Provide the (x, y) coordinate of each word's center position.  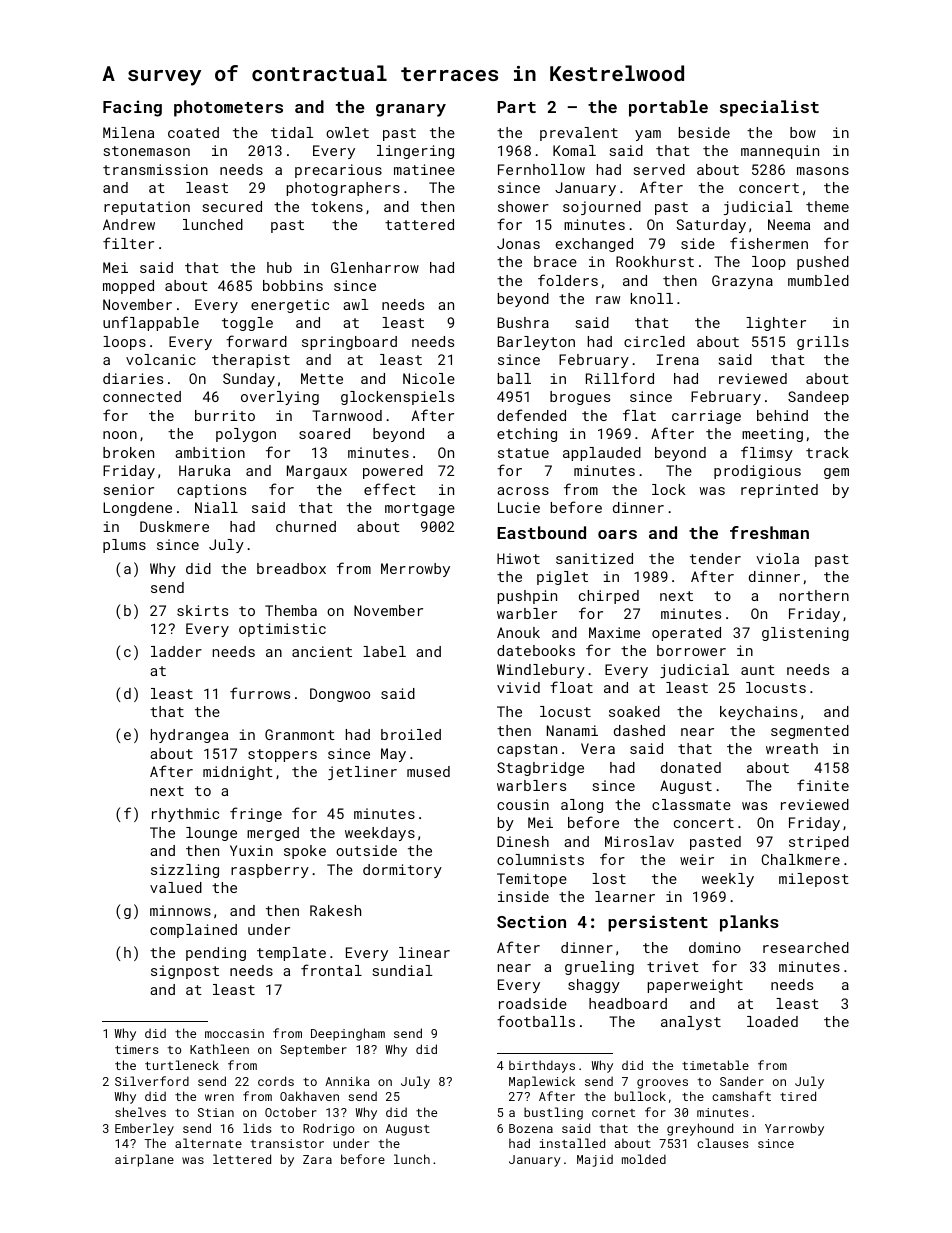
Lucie (519, 507)
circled (654, 341)
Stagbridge (540, 769)
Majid (595, 1160)
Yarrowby (794, 1129)
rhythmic (185, 815)
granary (411, 110)
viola (777, 558)
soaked (634, 711)
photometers (228, 108)
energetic (290, 306)
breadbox (291, 568)
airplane (144, 1160)
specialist (769, 108)
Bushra (523, 322)
